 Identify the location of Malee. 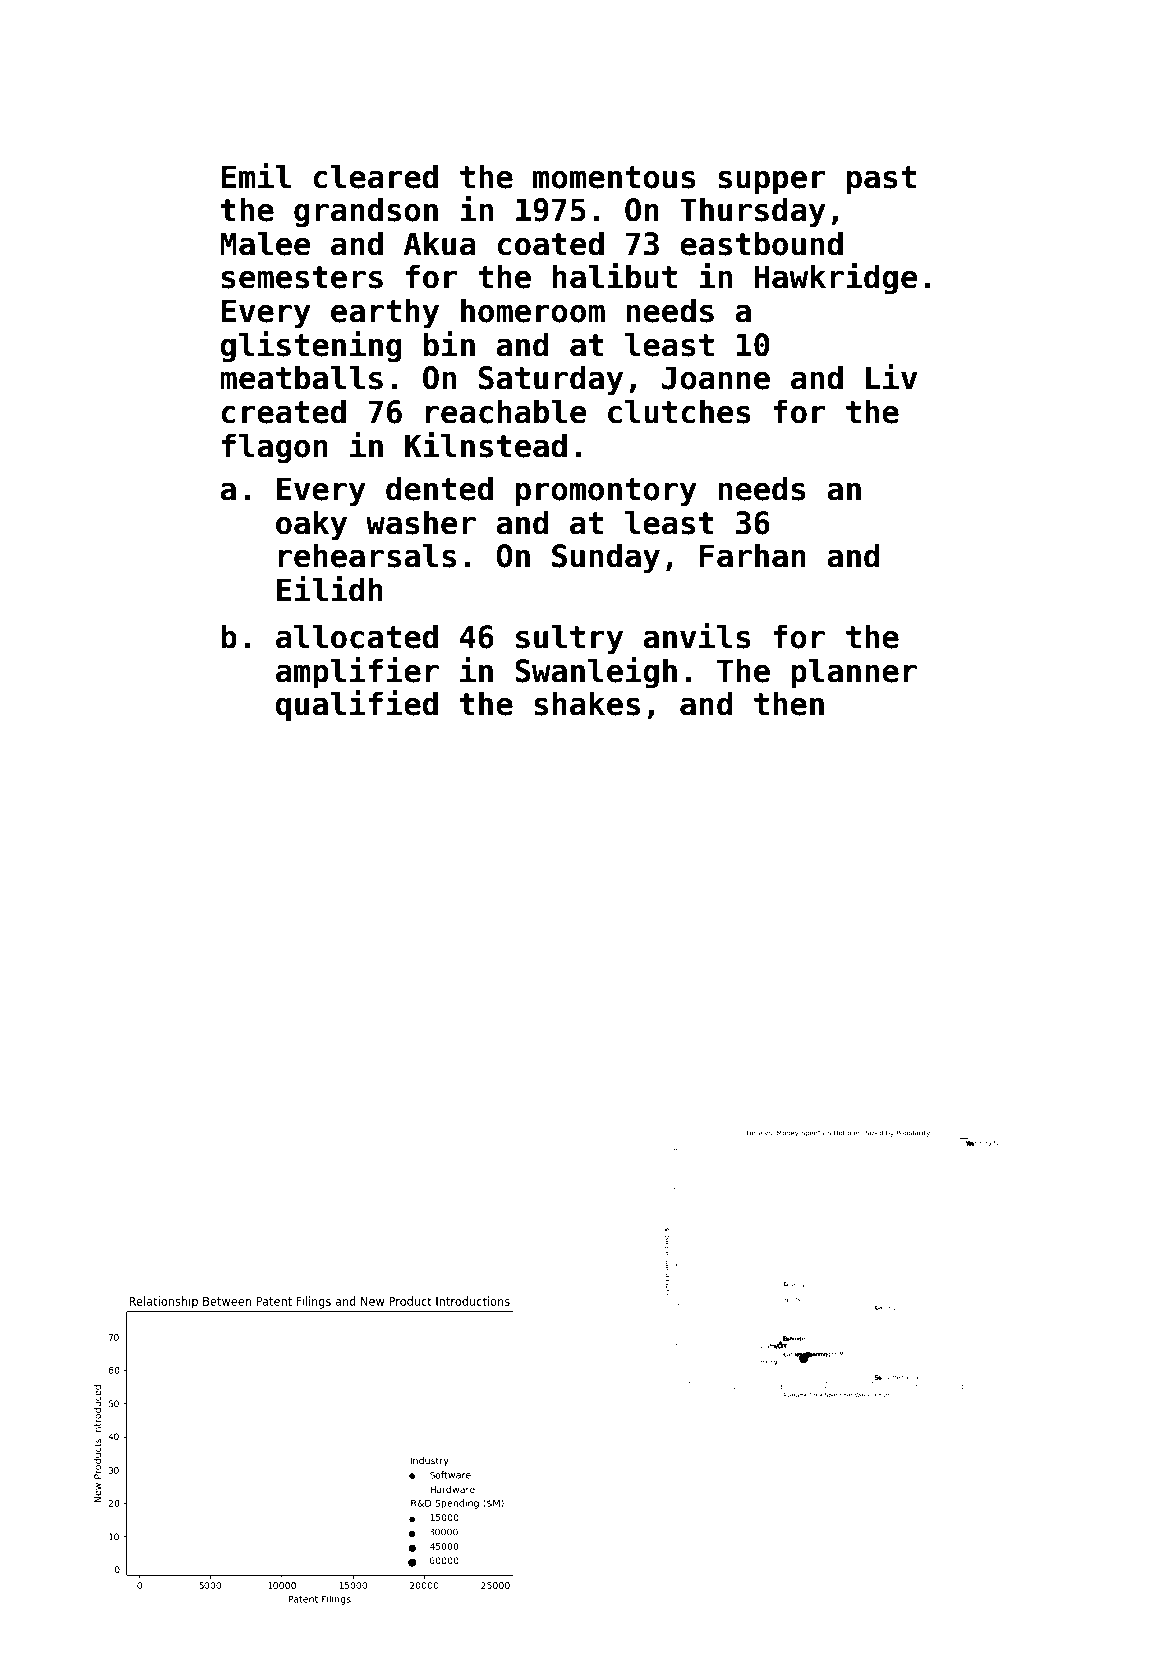
(265, 243).
